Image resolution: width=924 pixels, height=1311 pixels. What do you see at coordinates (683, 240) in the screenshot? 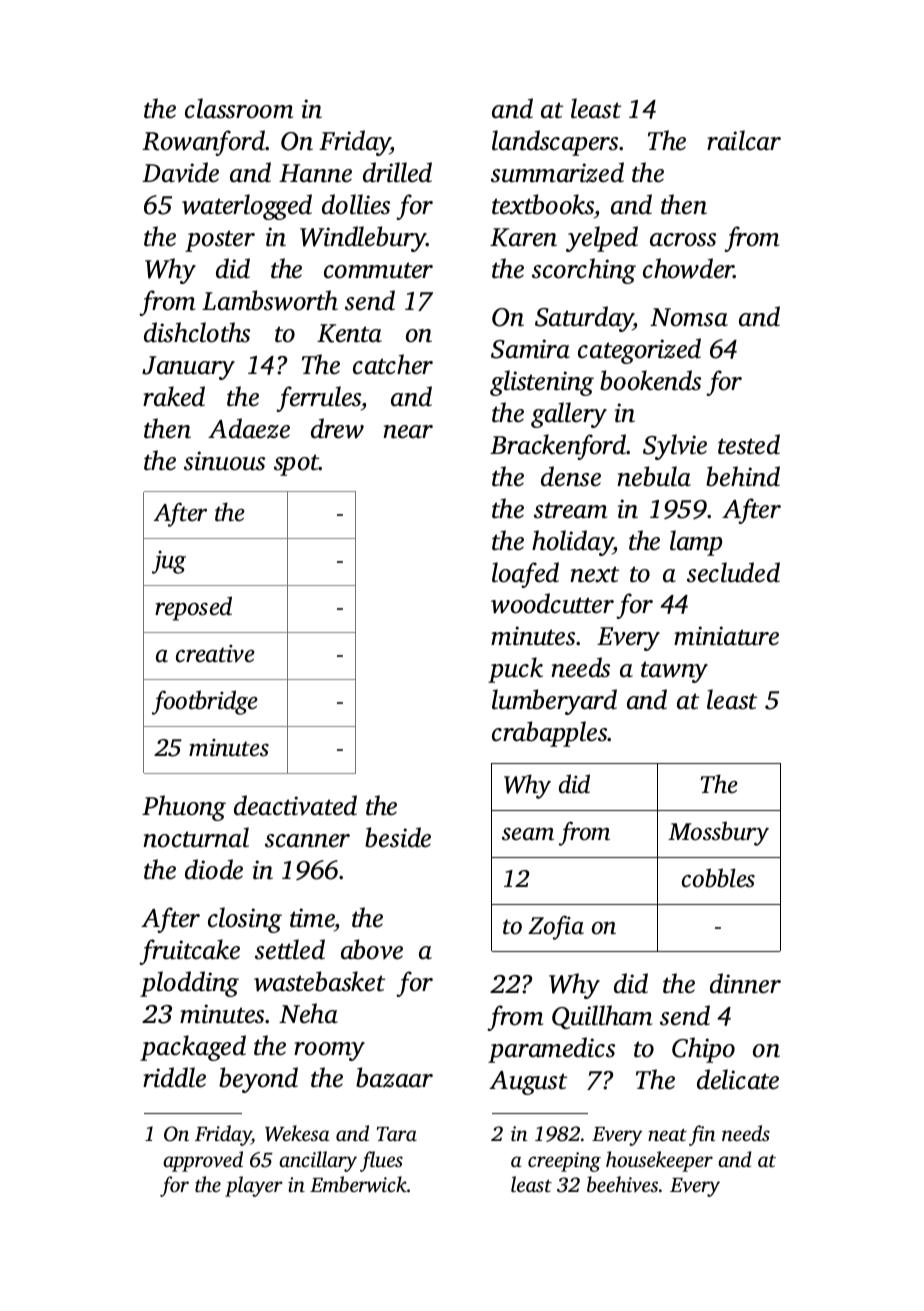
I see `across` at bounding box center [683, 240].
